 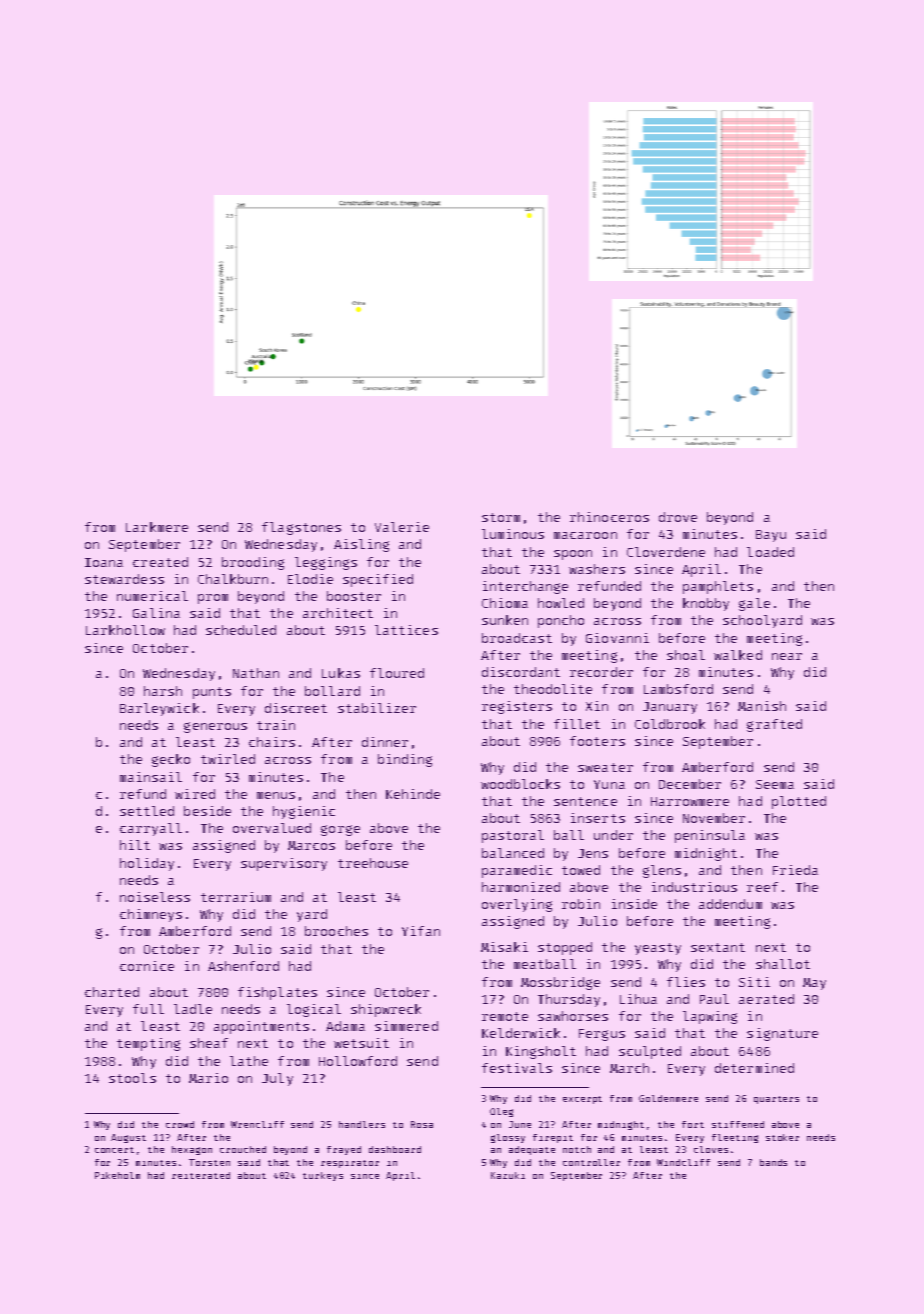 What do you see at coordinates (397, 673) in the document?
I see `floured` at bounding box center [397, 673].
